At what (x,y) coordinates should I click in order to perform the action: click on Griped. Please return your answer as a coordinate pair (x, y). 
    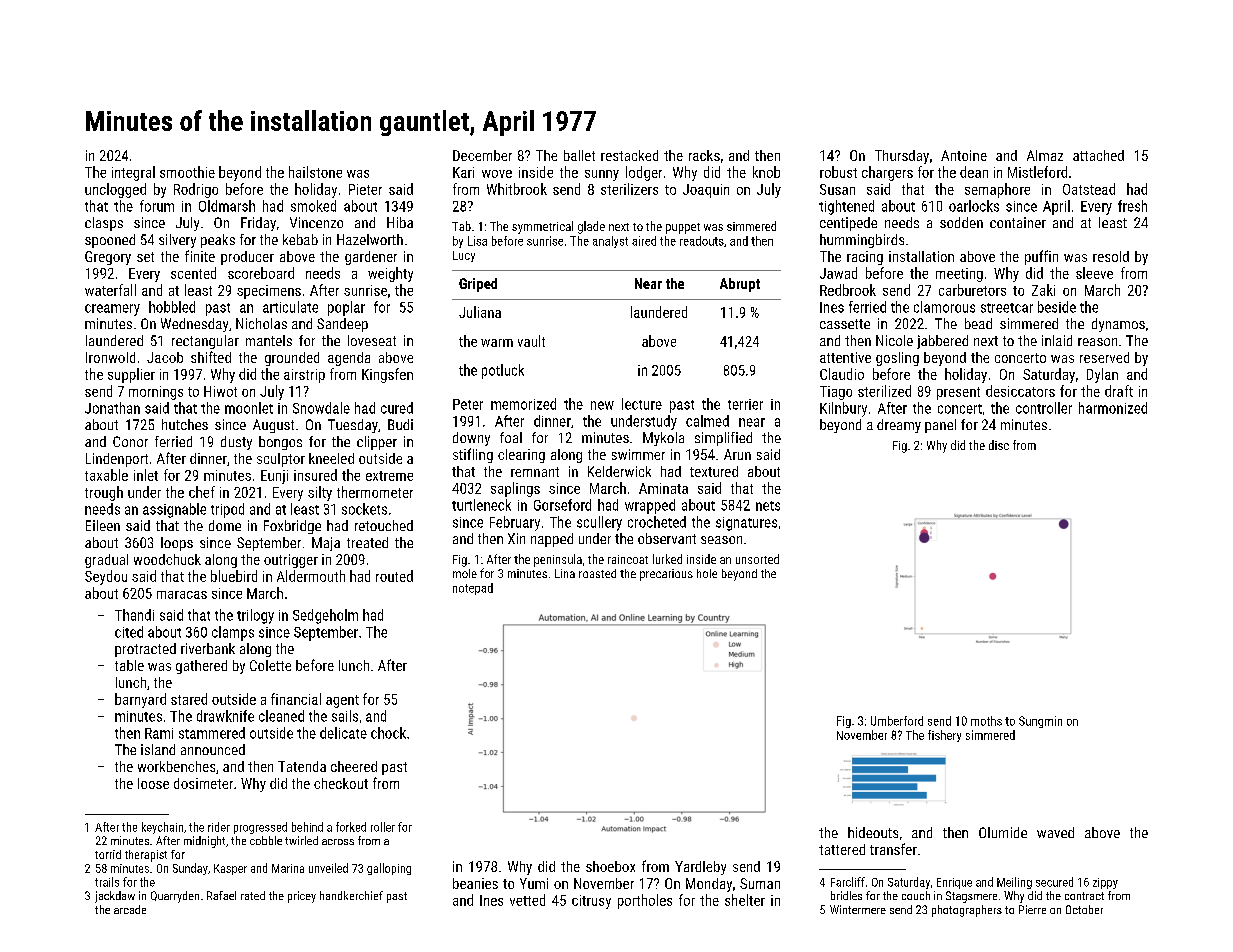
    Looking at the image, I should click on (478, 285).
